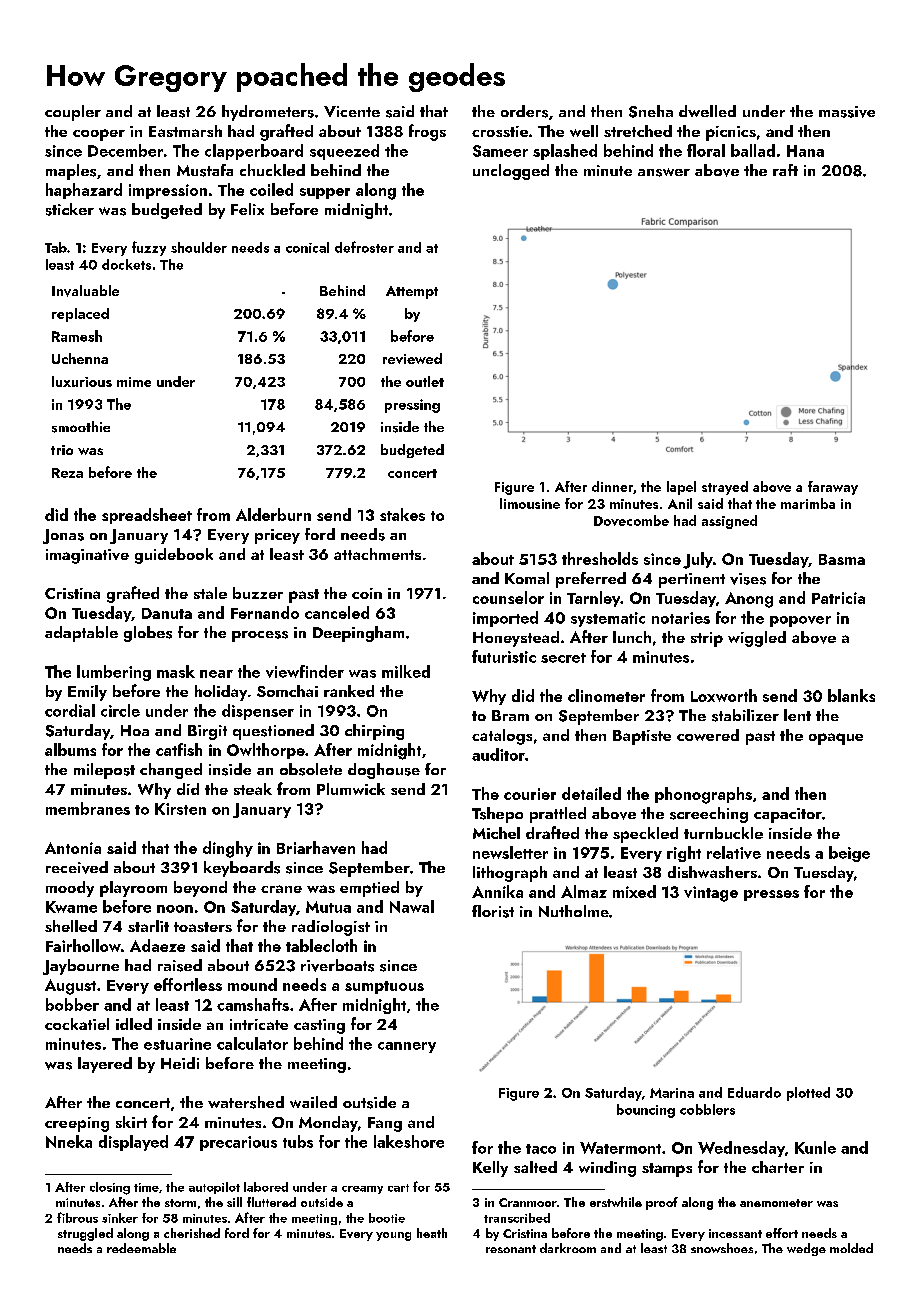 This document has height=1308, width=924. I want to click on faraway, so click(833, 488).
